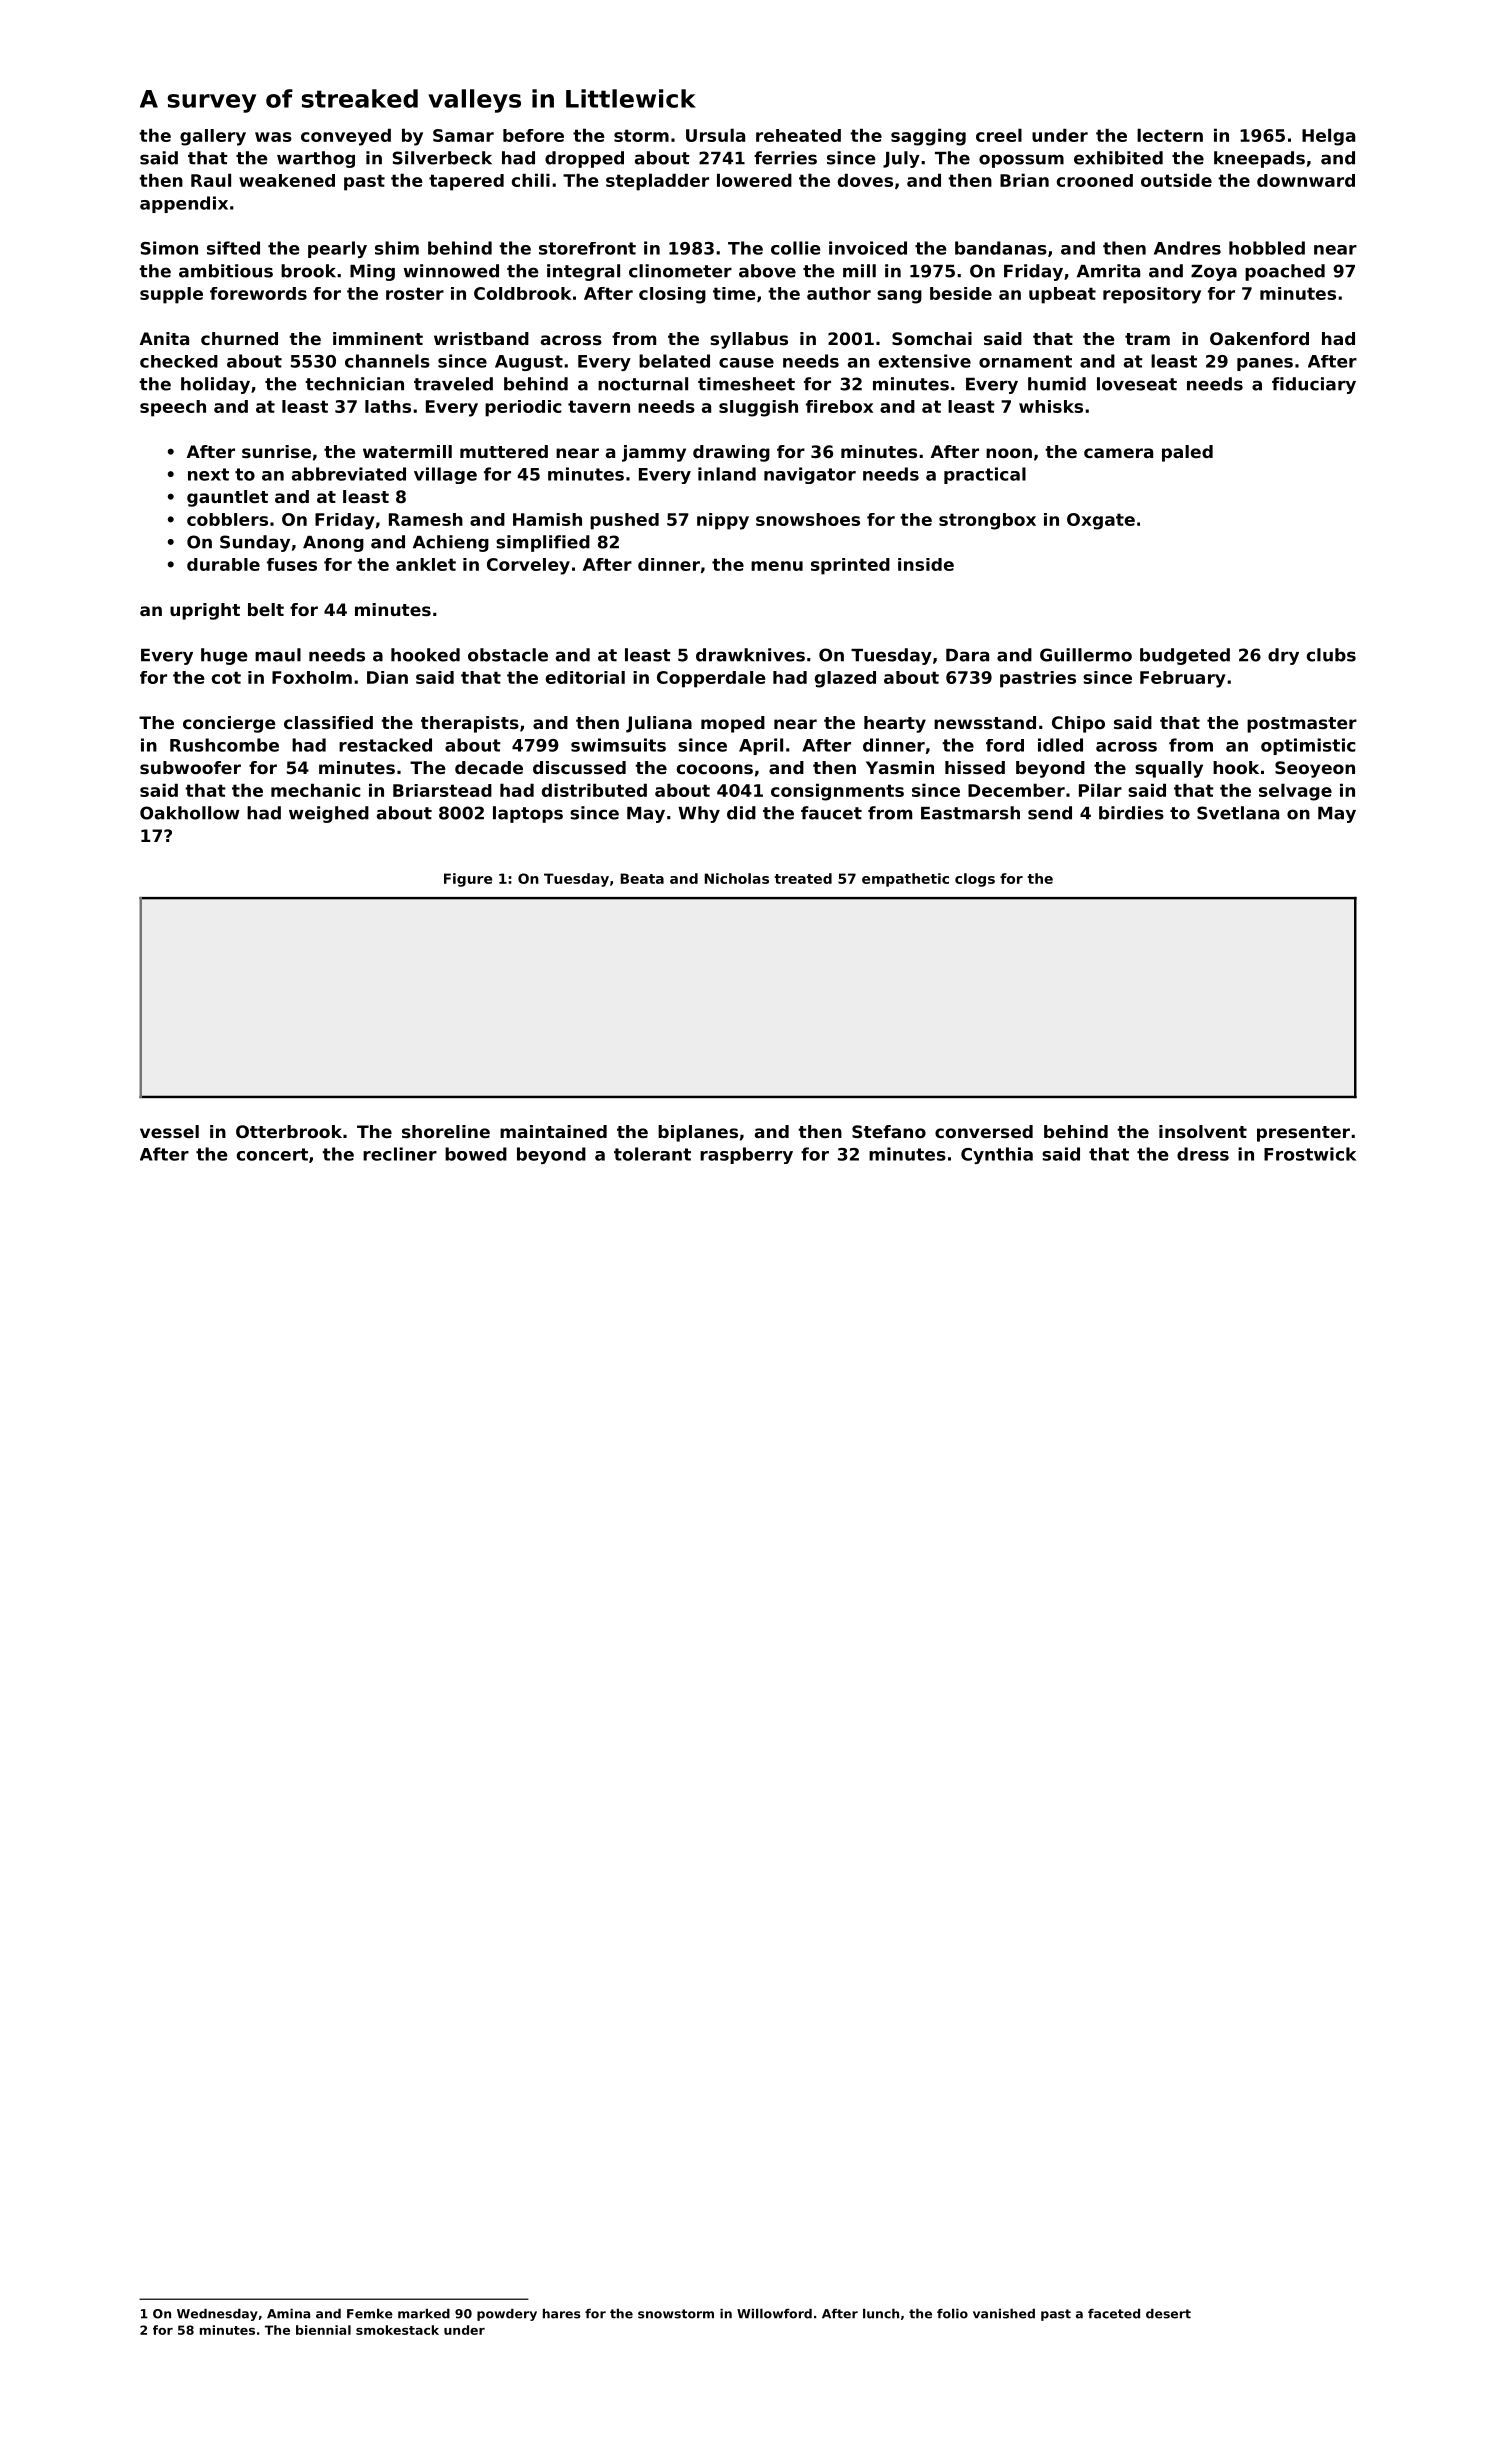  Describe the element at coordinates (746, 1155) in the image. I see `raspberry` at that location.
